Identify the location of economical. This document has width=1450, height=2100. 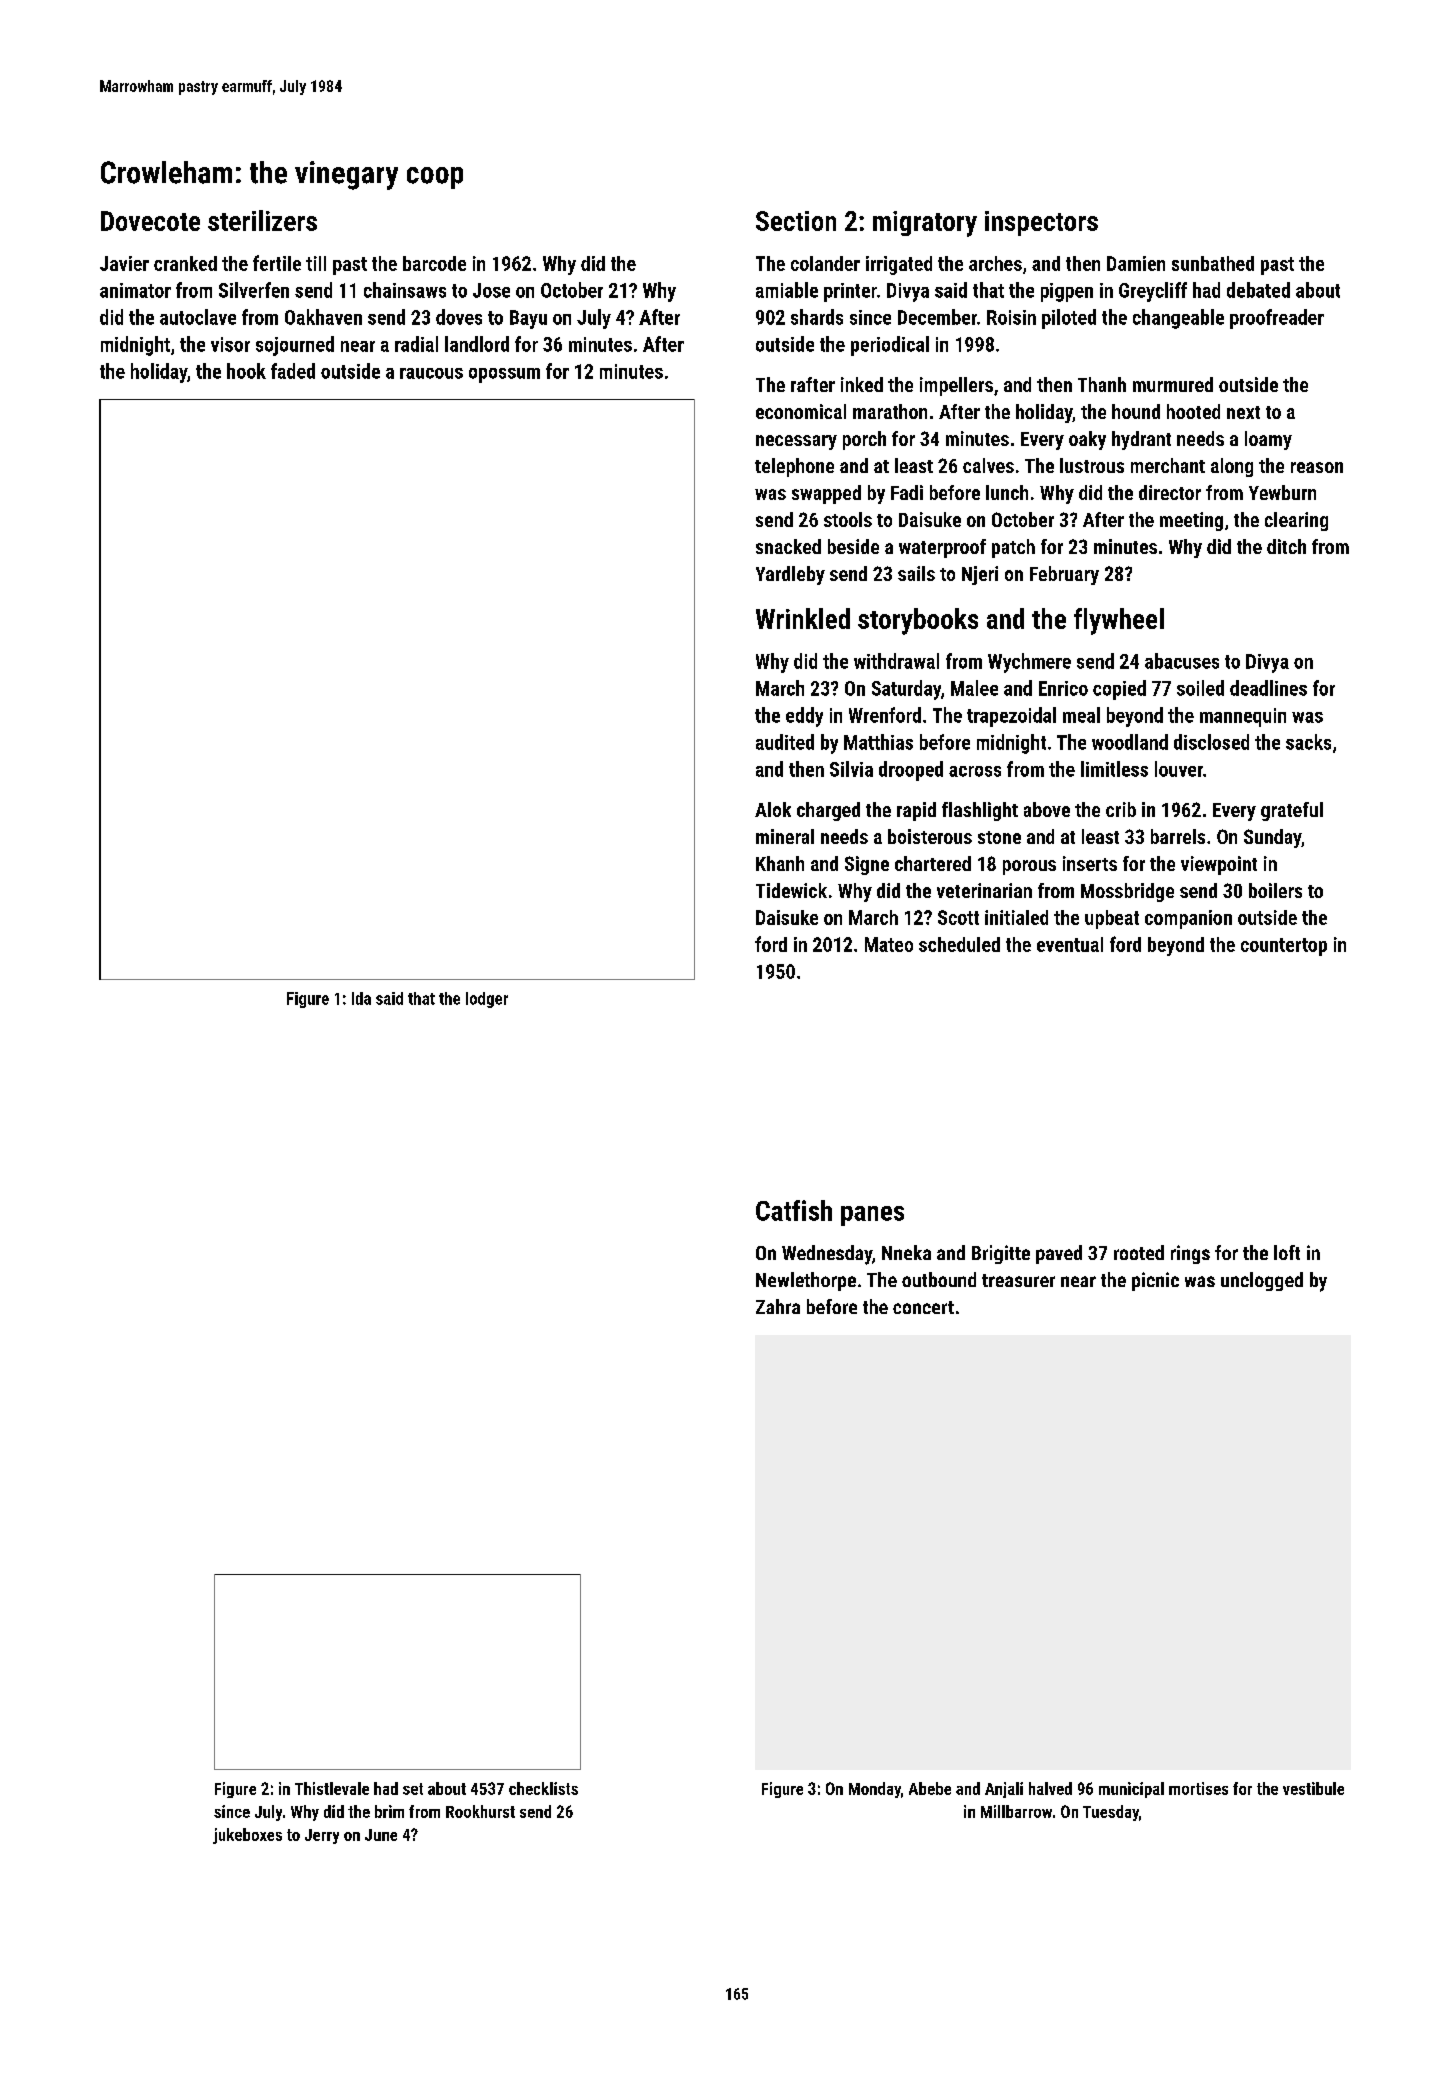
(801, 411).
